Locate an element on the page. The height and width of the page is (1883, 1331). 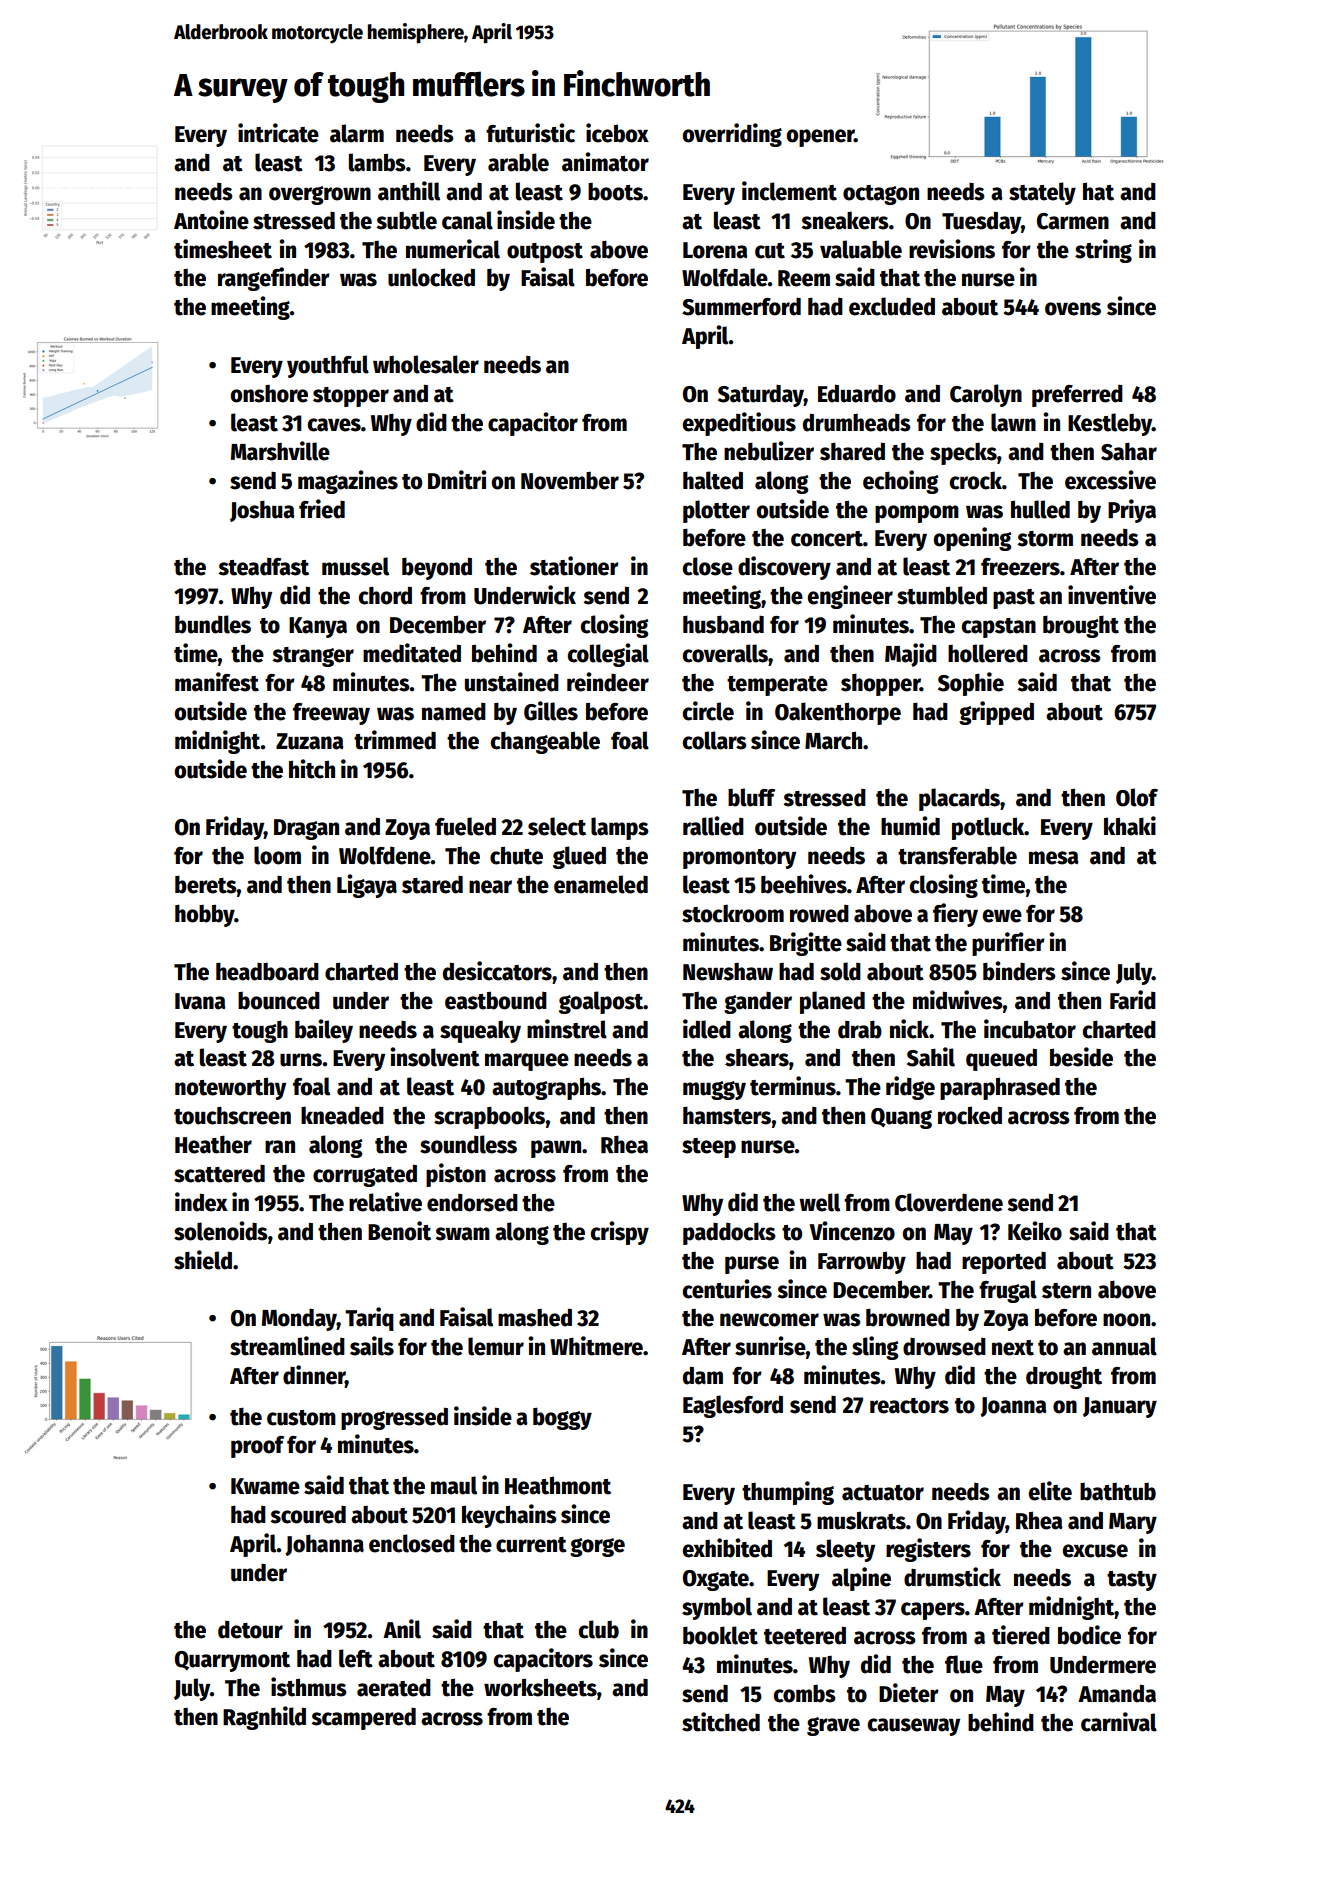
purifier is located at coordinates (1008, 944).
